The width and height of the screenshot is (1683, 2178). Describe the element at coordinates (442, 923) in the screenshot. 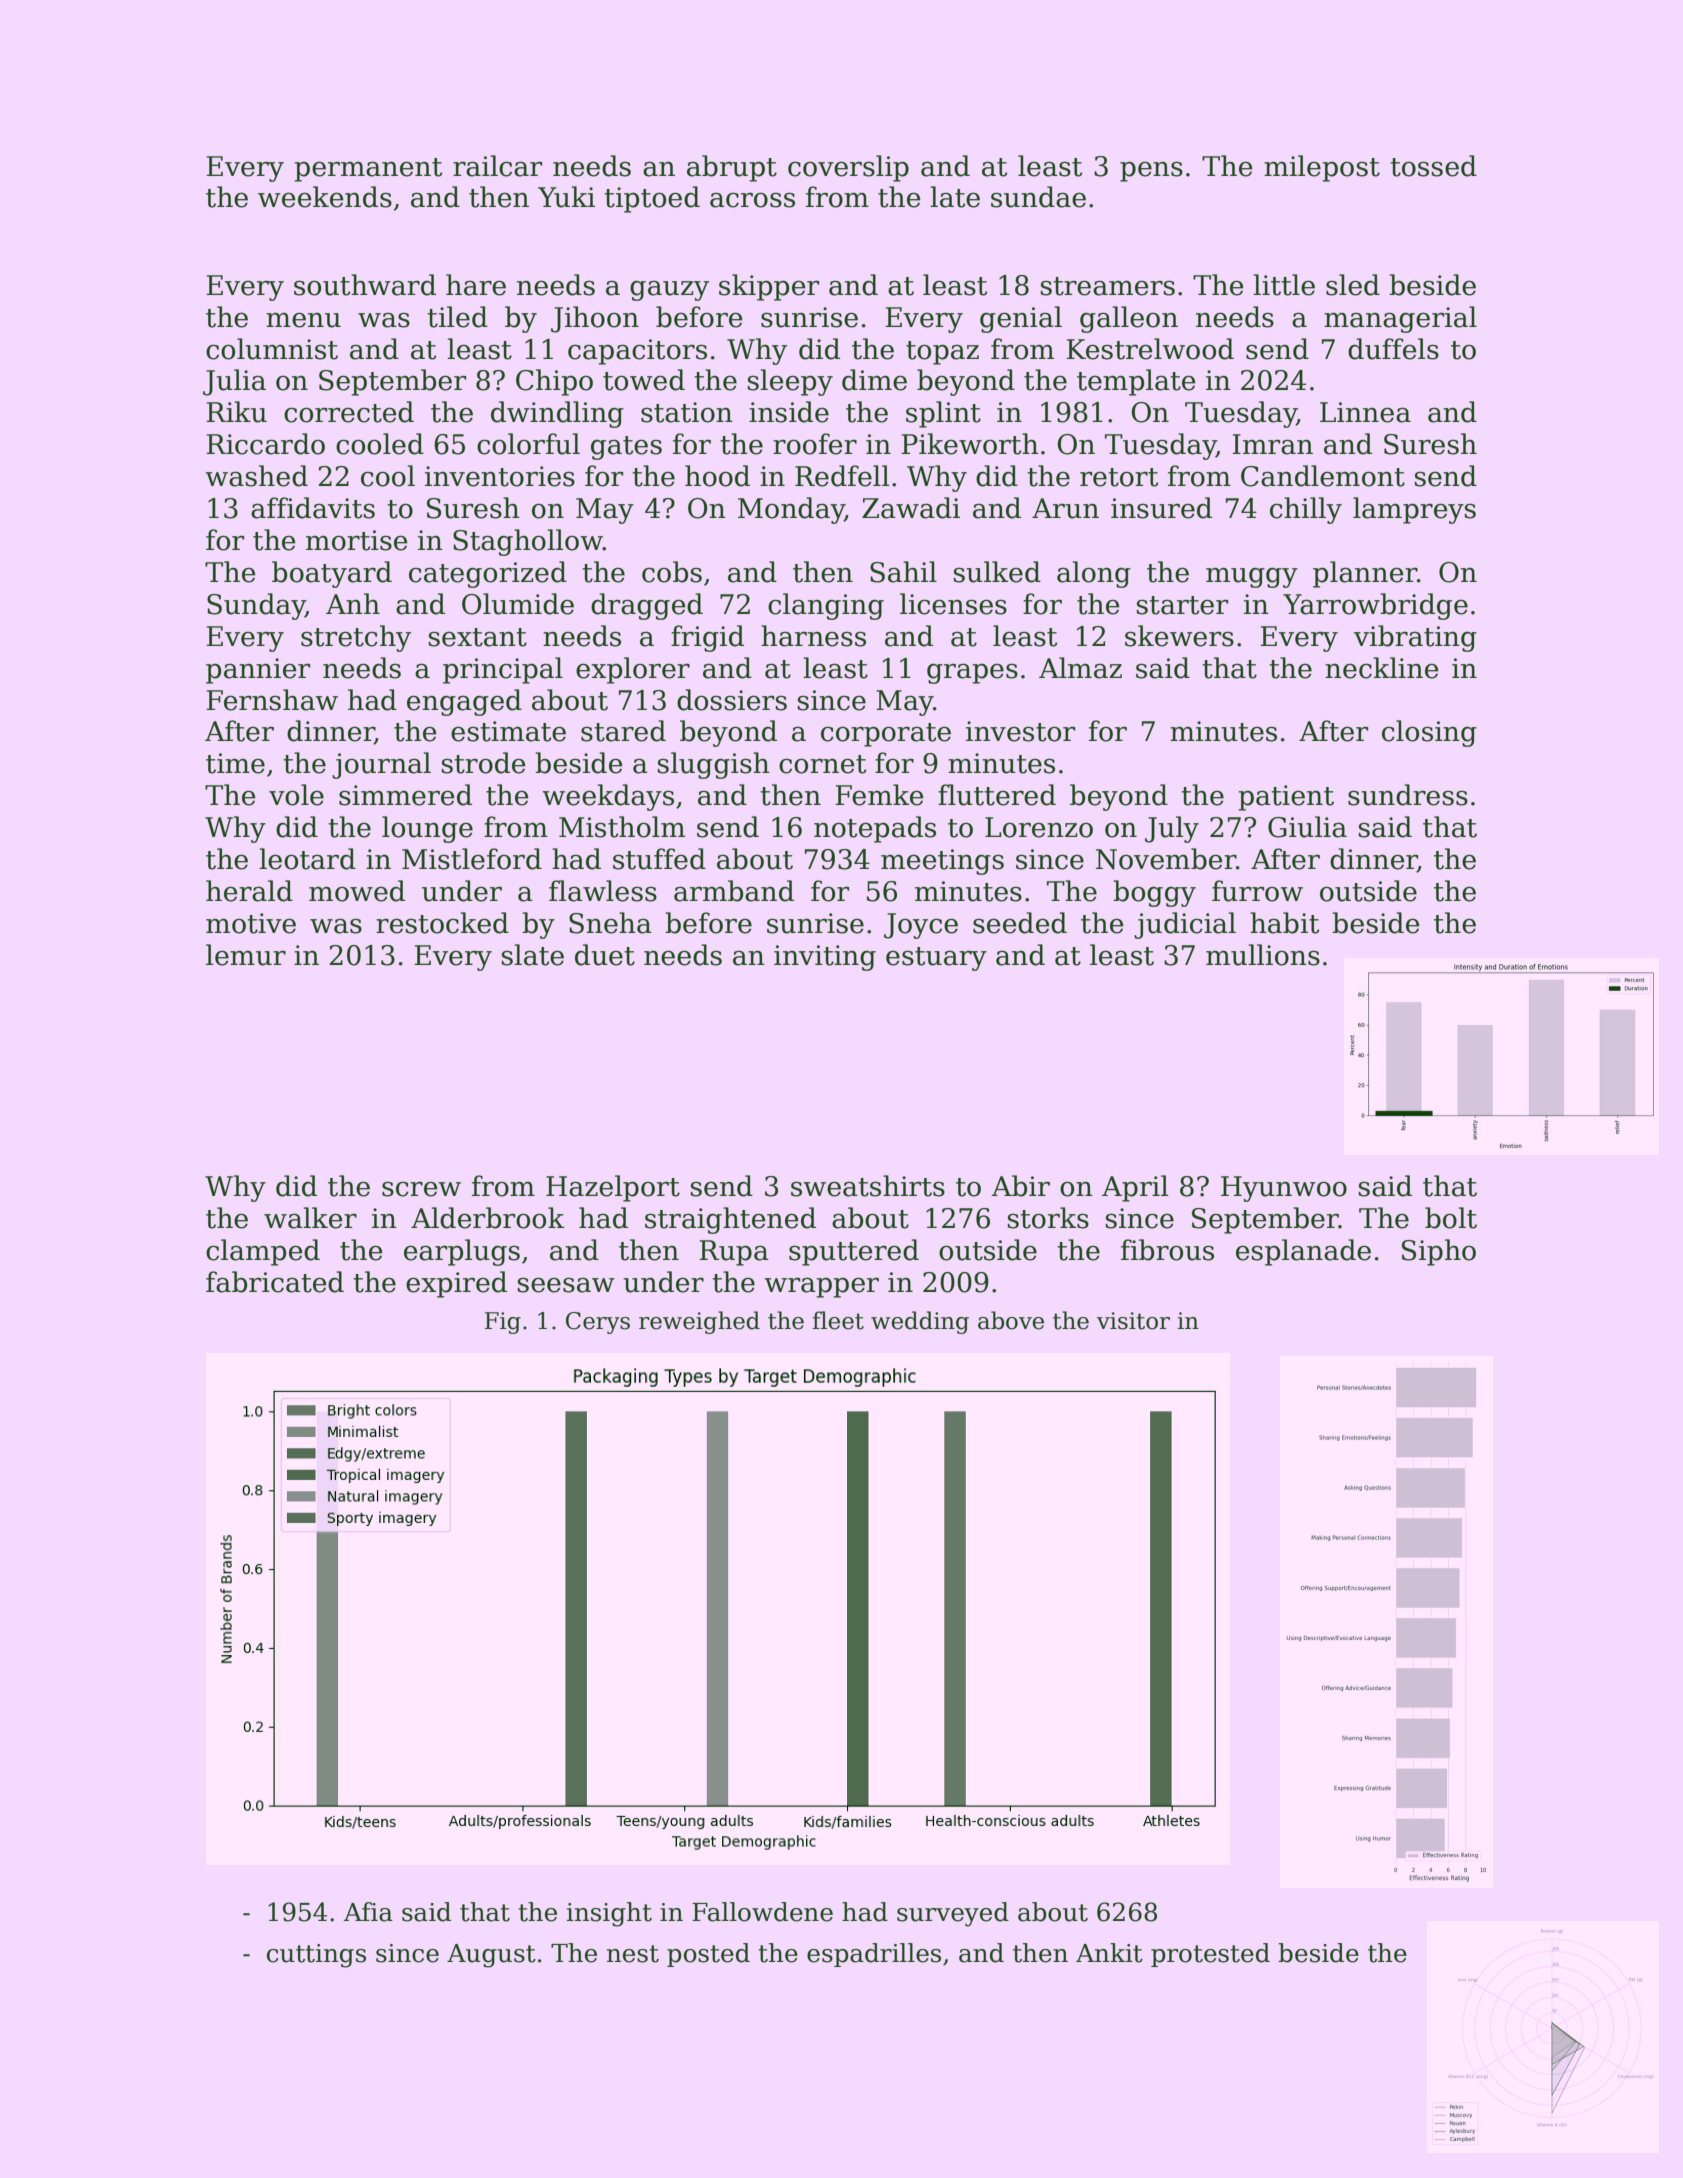

I see `restocked` at that location.
